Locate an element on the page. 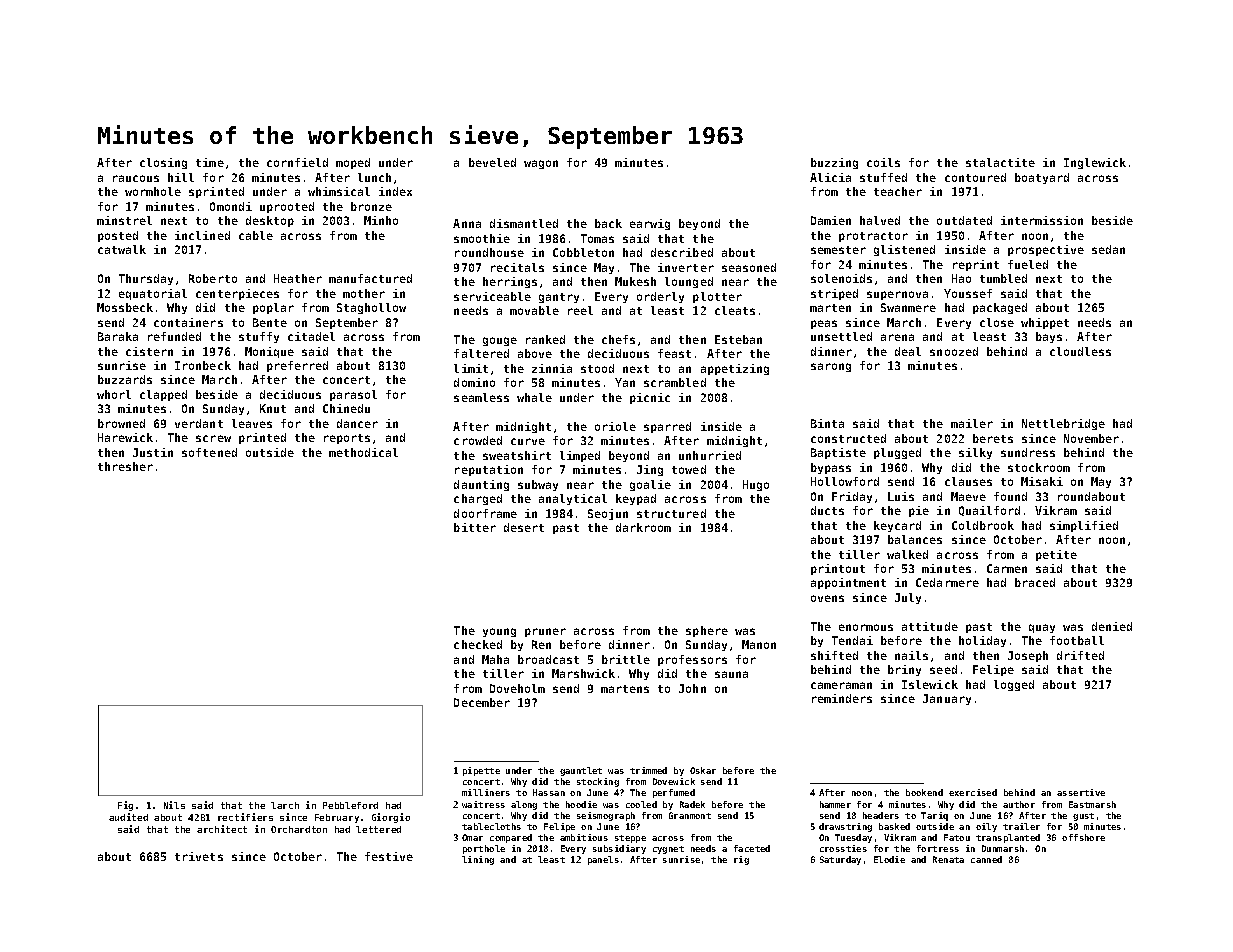 The width and height of the page is (1233, 952). coils is located at coordinates (883, 162).
